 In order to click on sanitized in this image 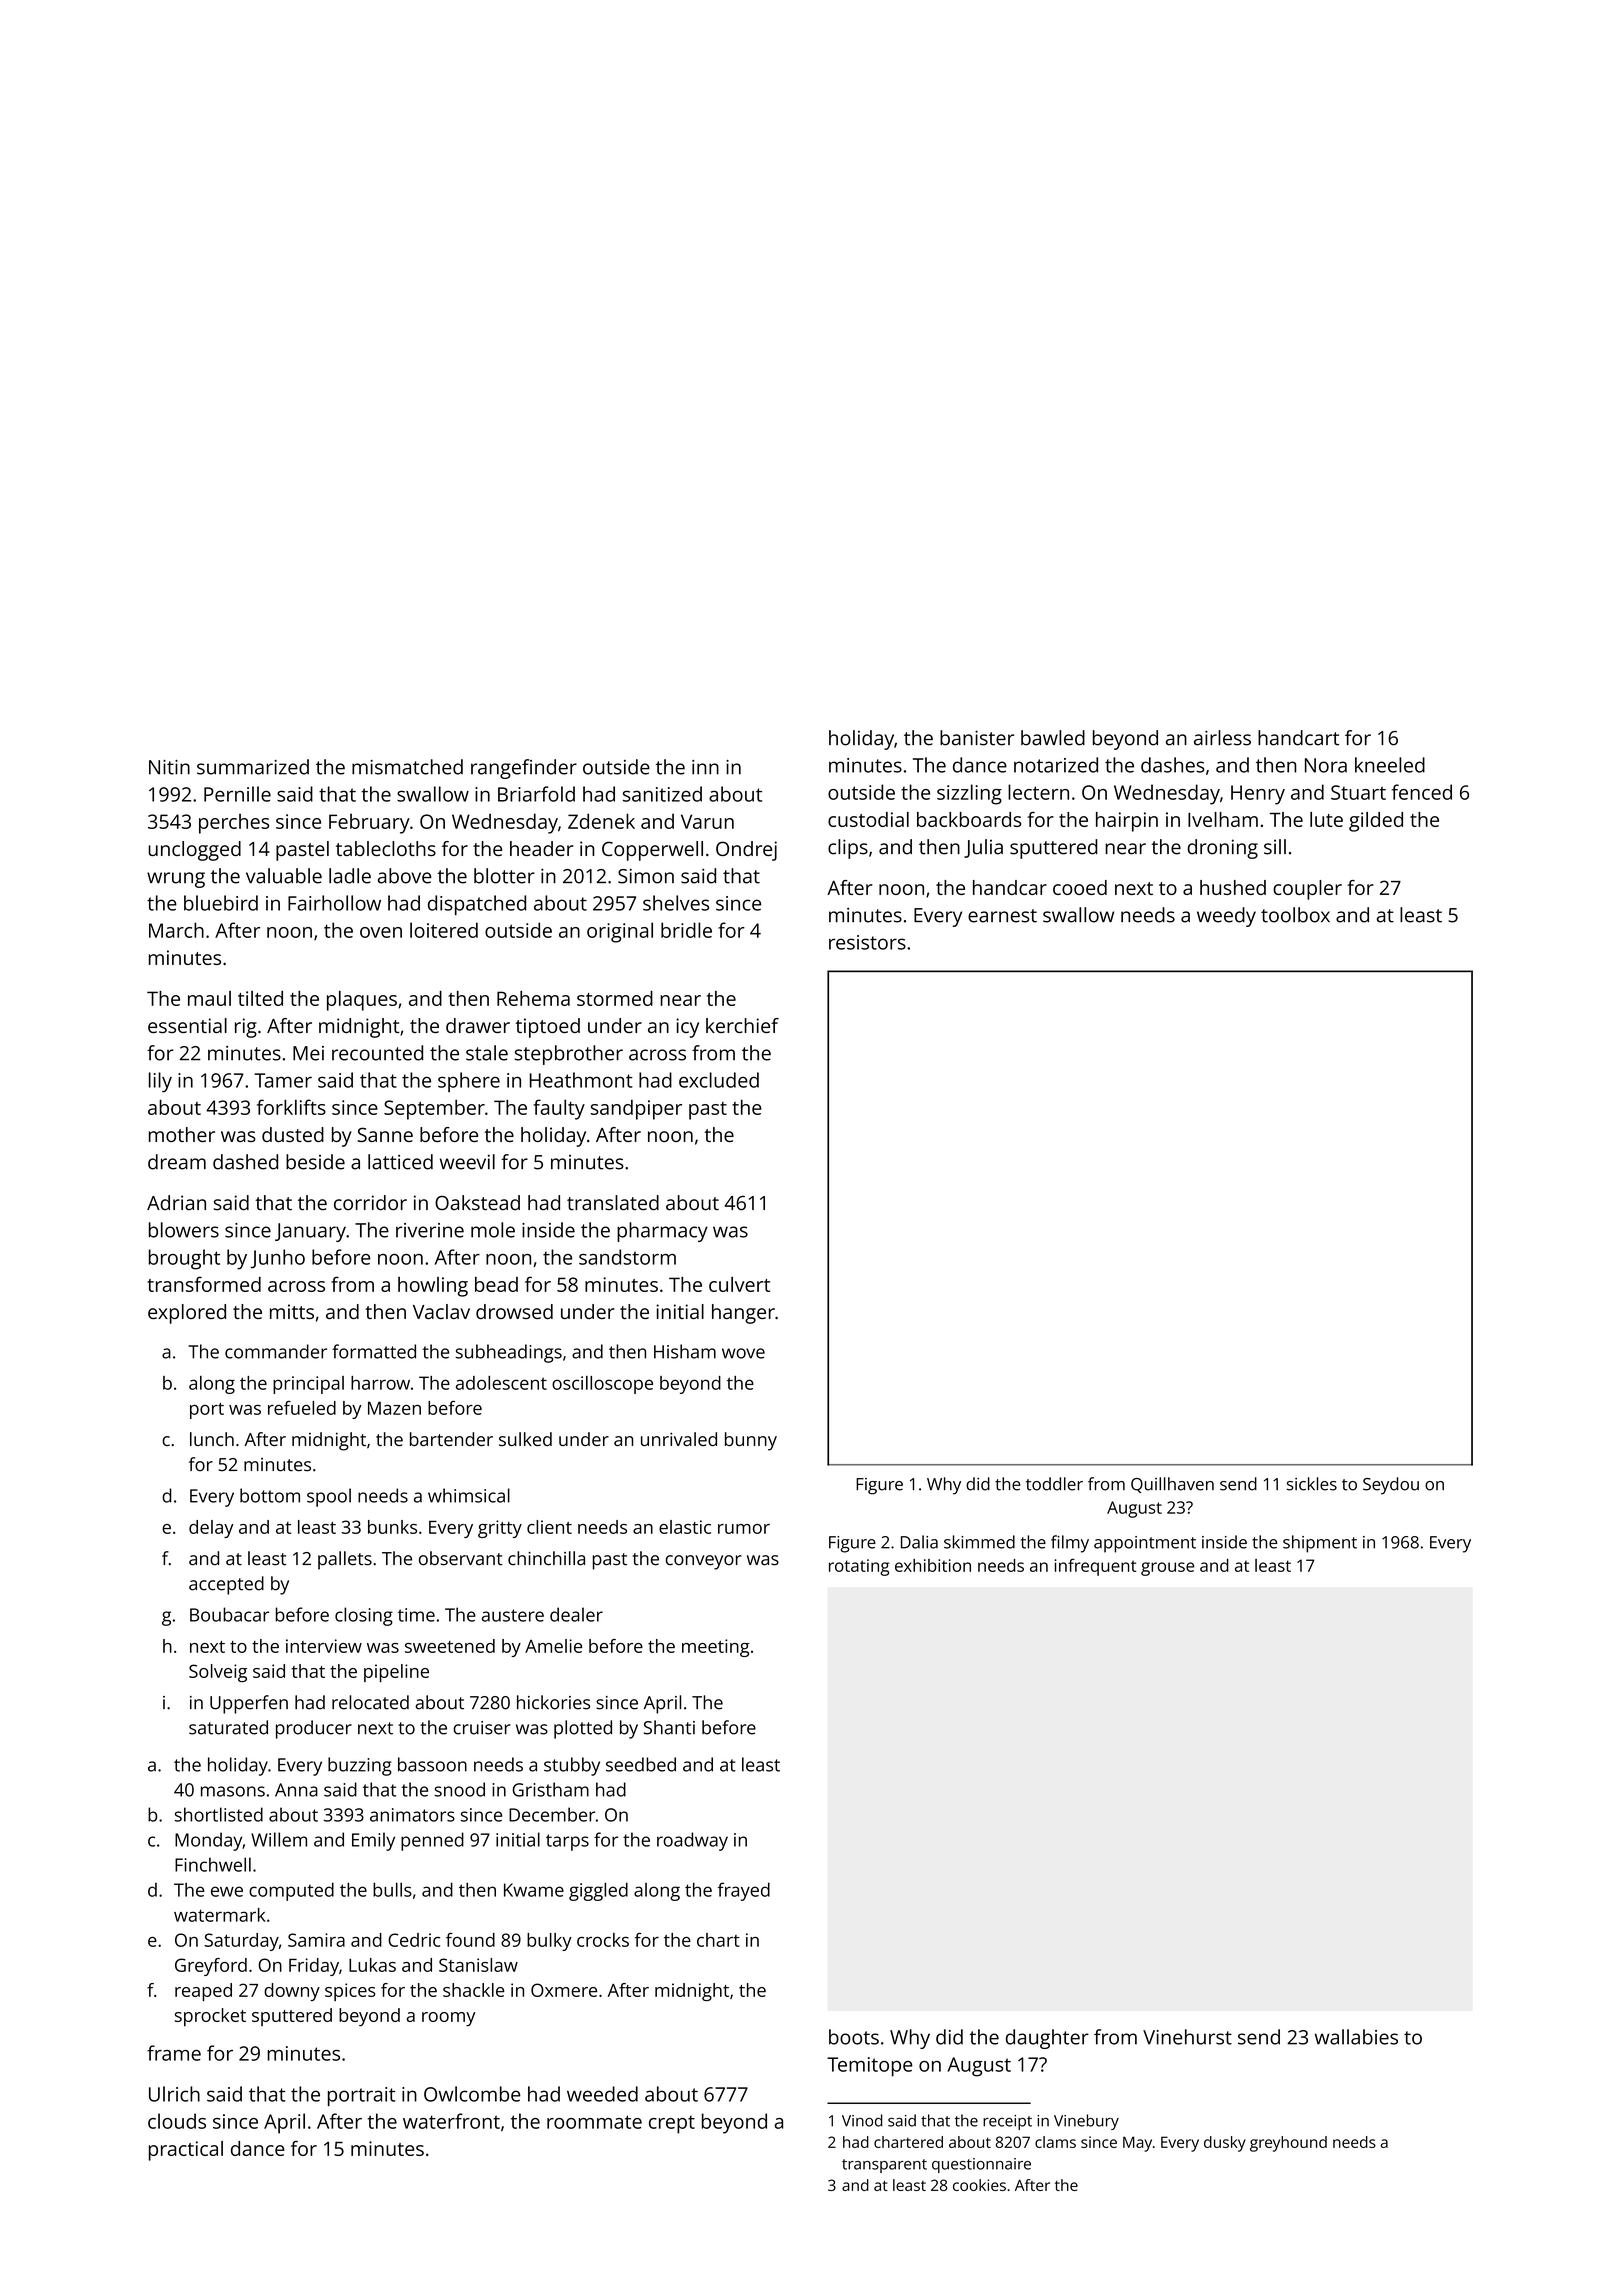, I will do `click(662, 794)`.
